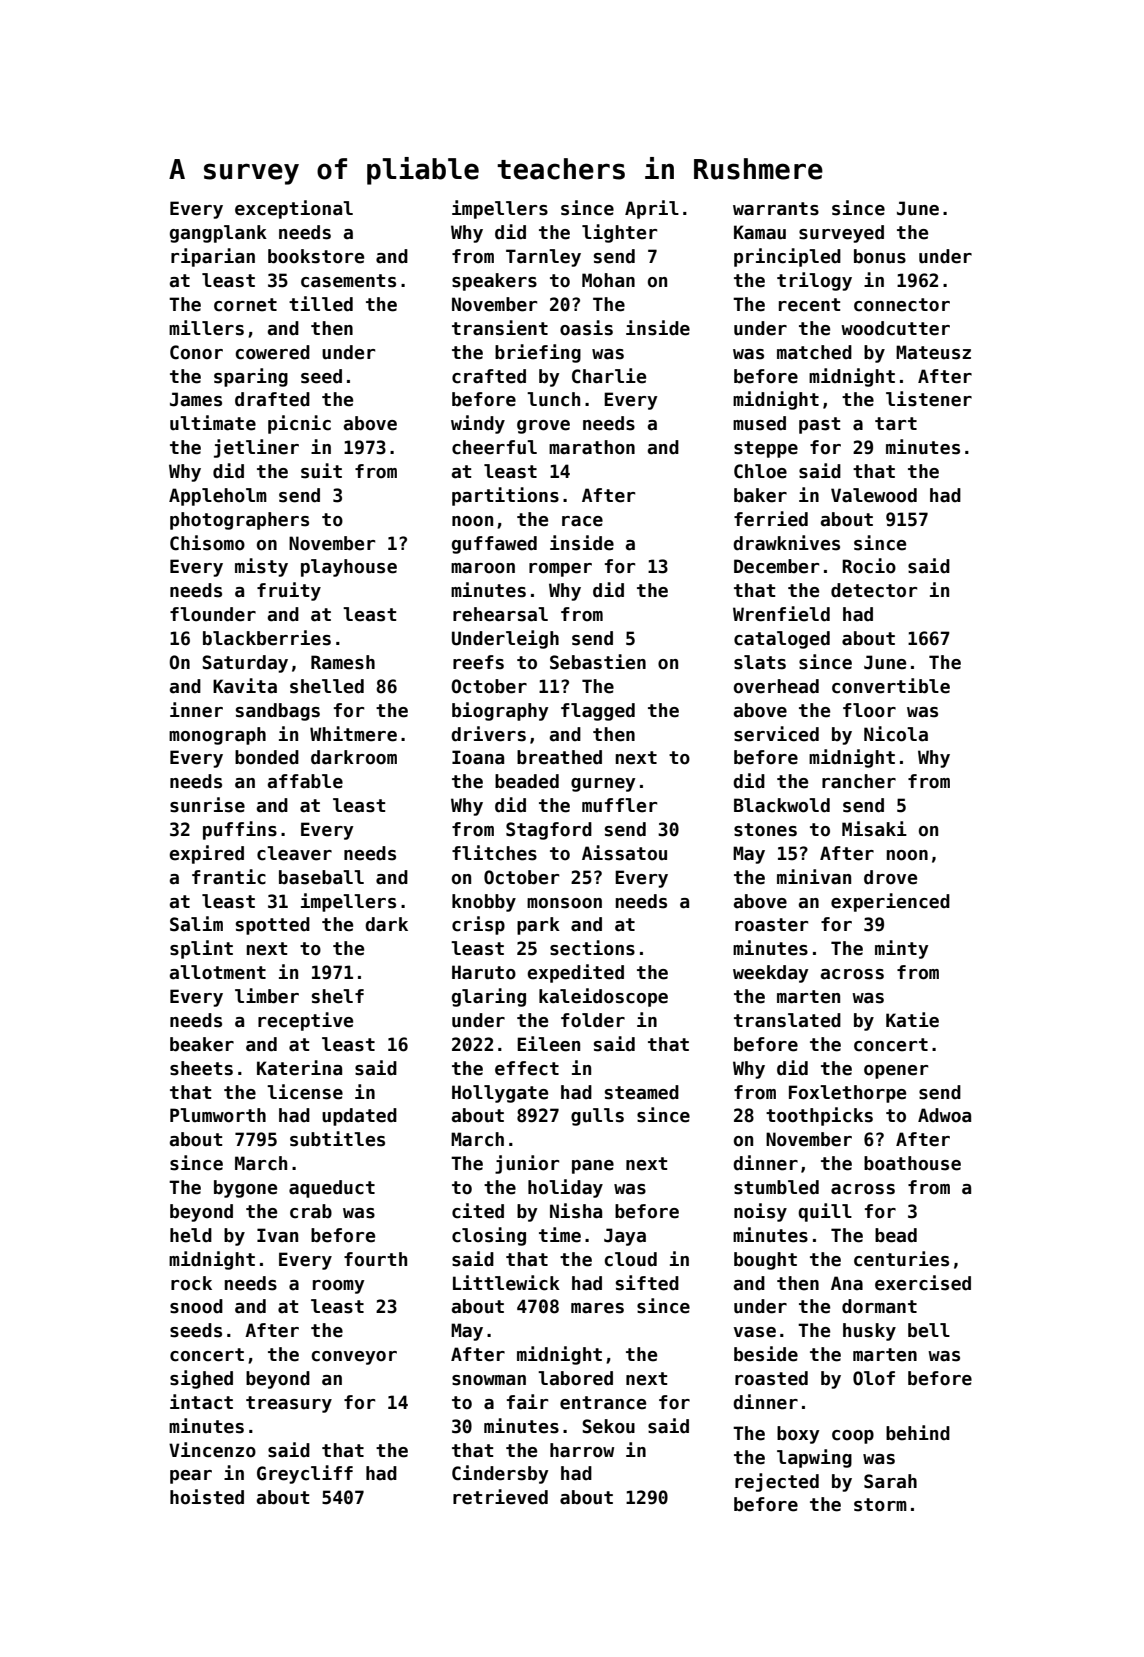 The image size is (1144, 1657). What do you see at coordinates (776, 209) in the screenshot?
I see `warrants` at bounding box center [776, 209].
